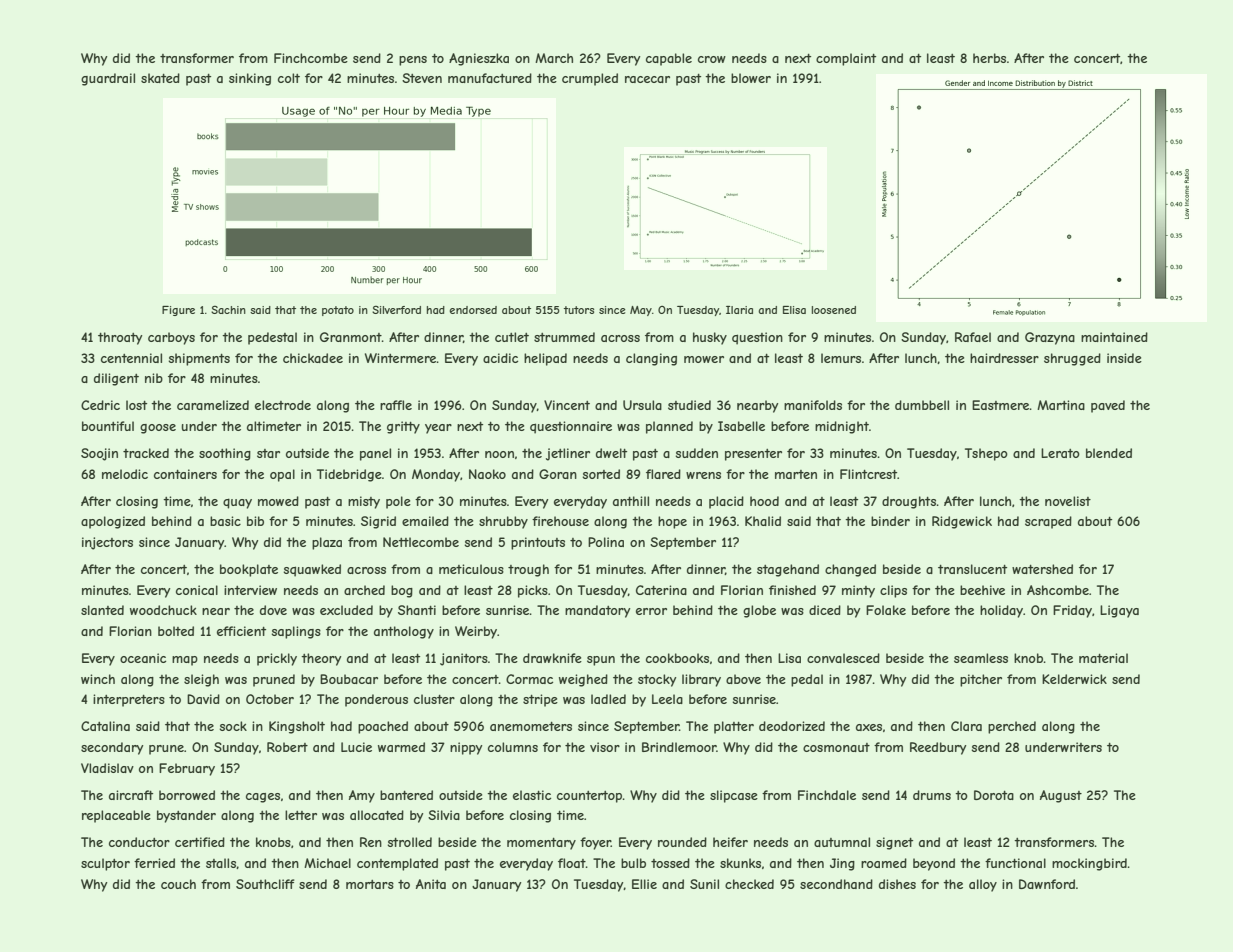  I want to click on stalls, so click(221, 863).
